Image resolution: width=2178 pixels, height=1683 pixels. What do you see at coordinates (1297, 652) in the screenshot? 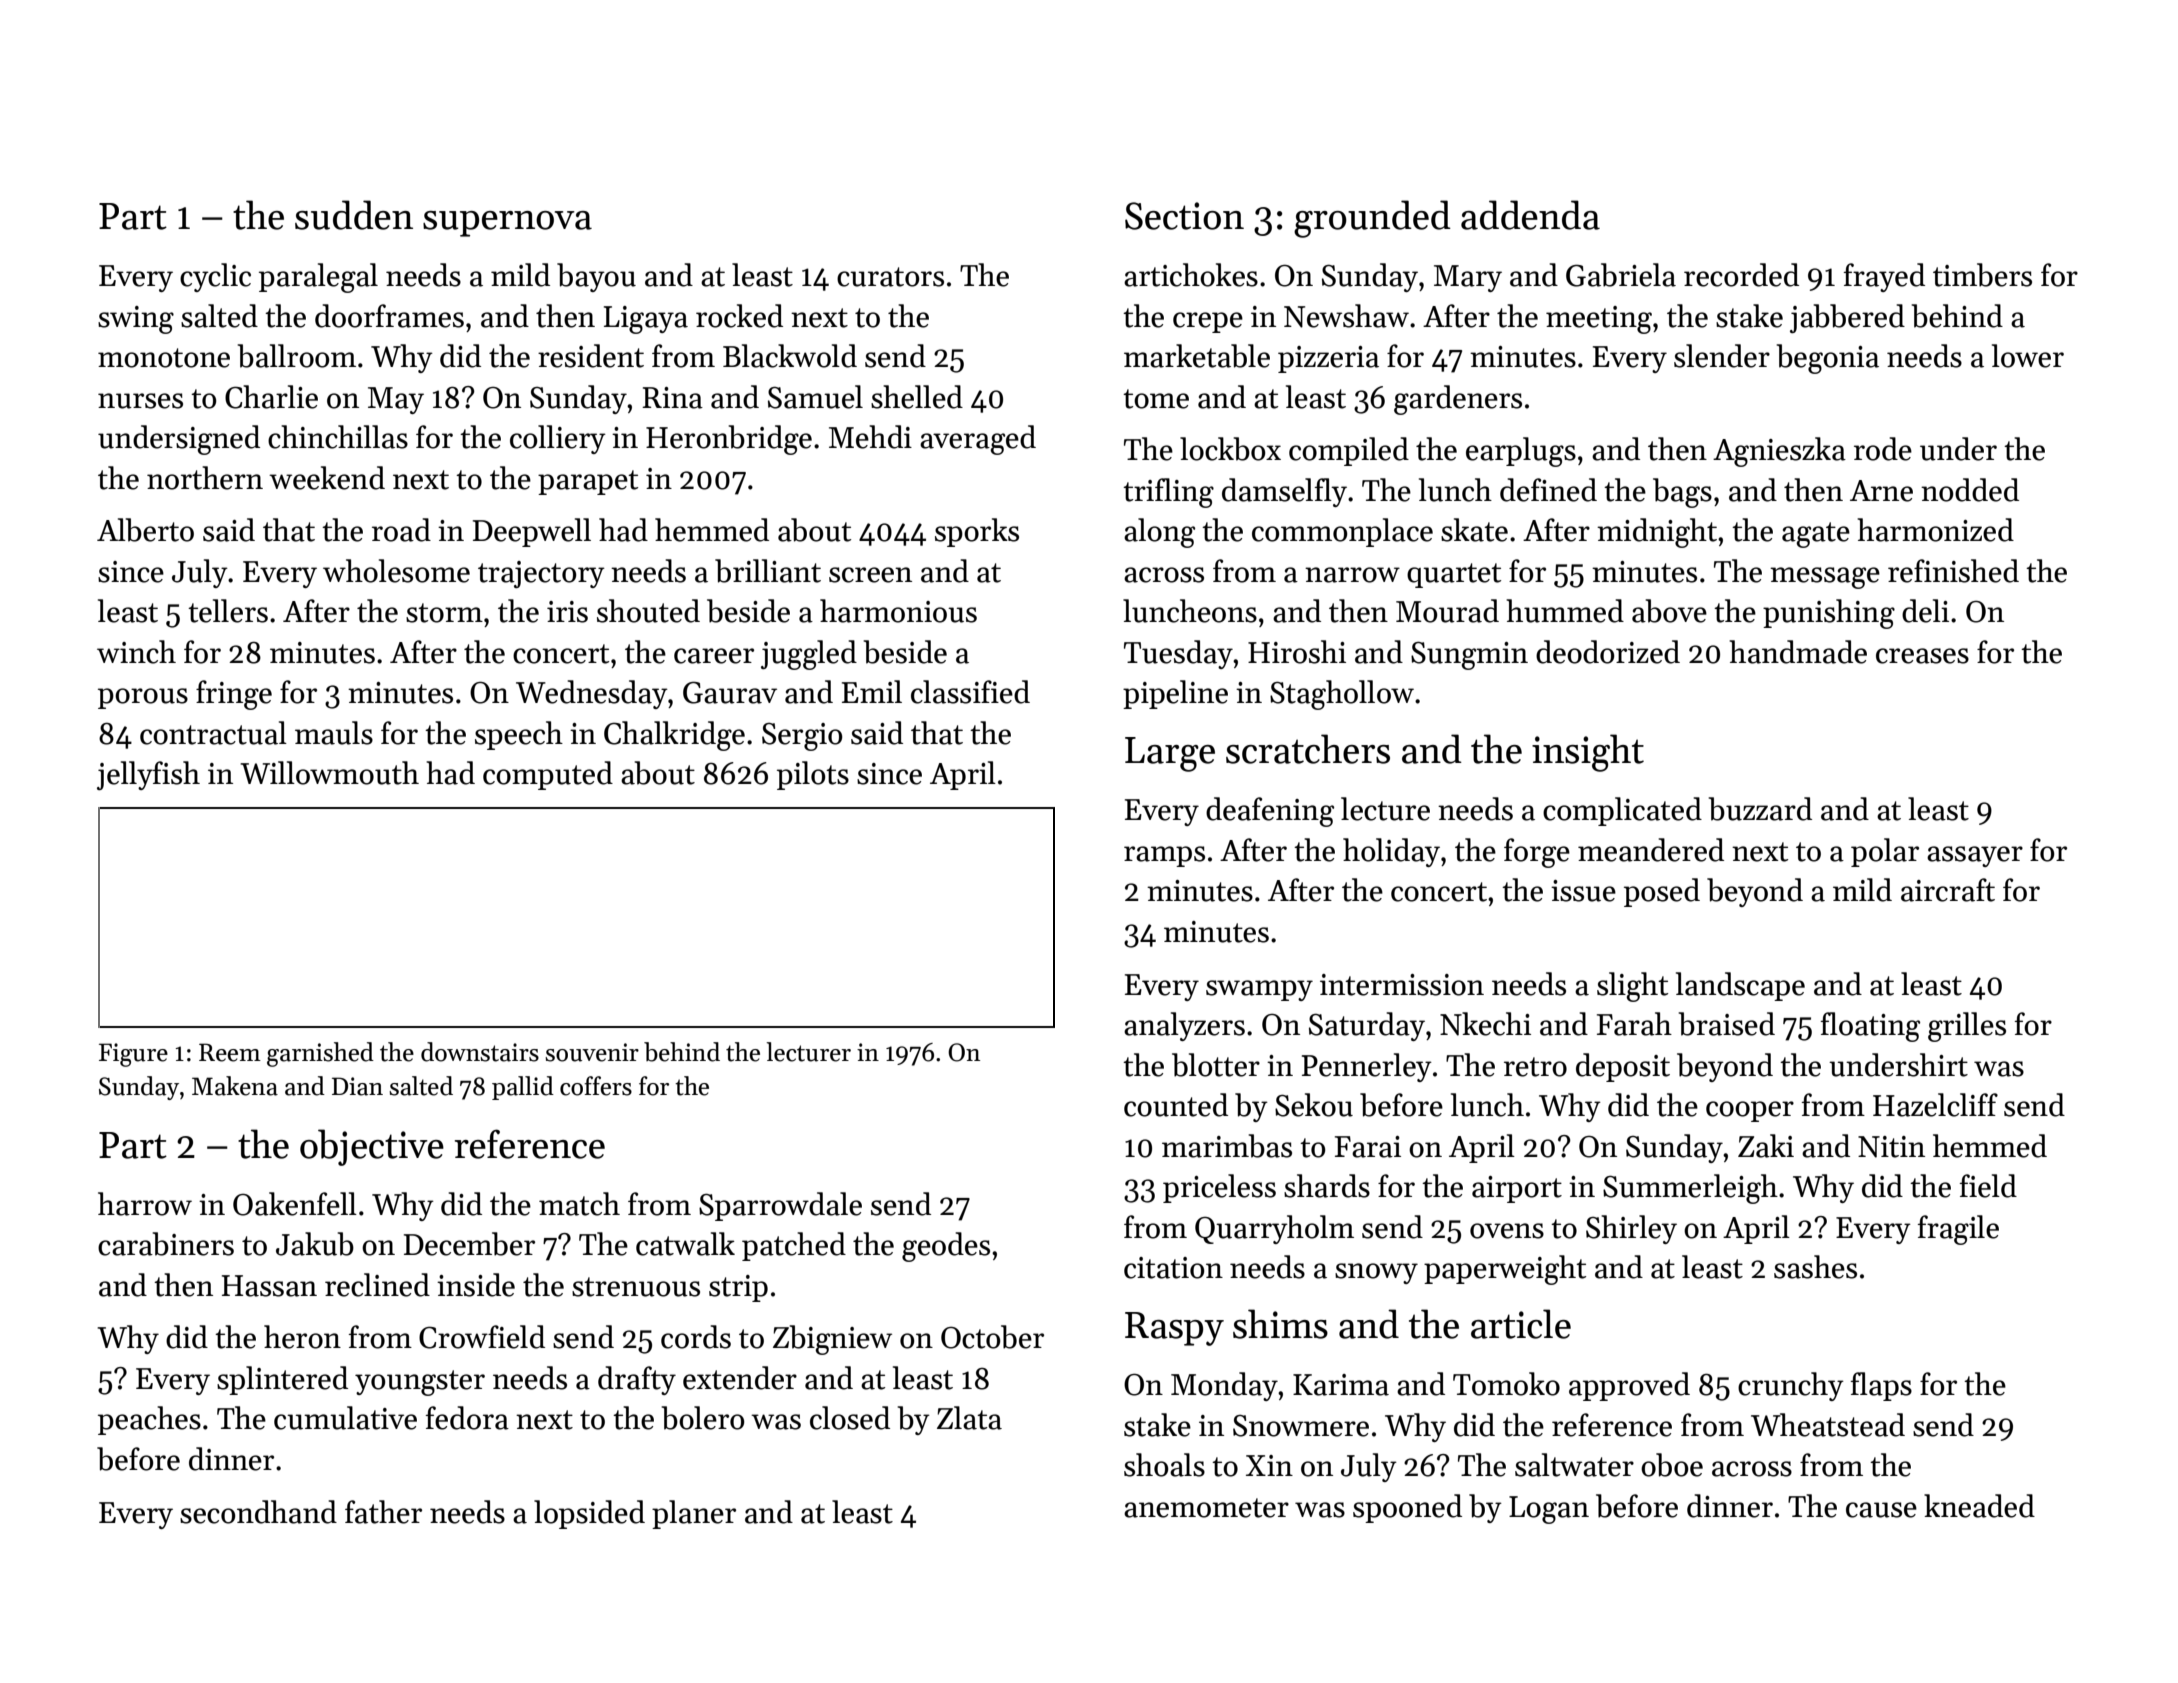
I see `Hiroshi` at bounding box center [1297, 652].
